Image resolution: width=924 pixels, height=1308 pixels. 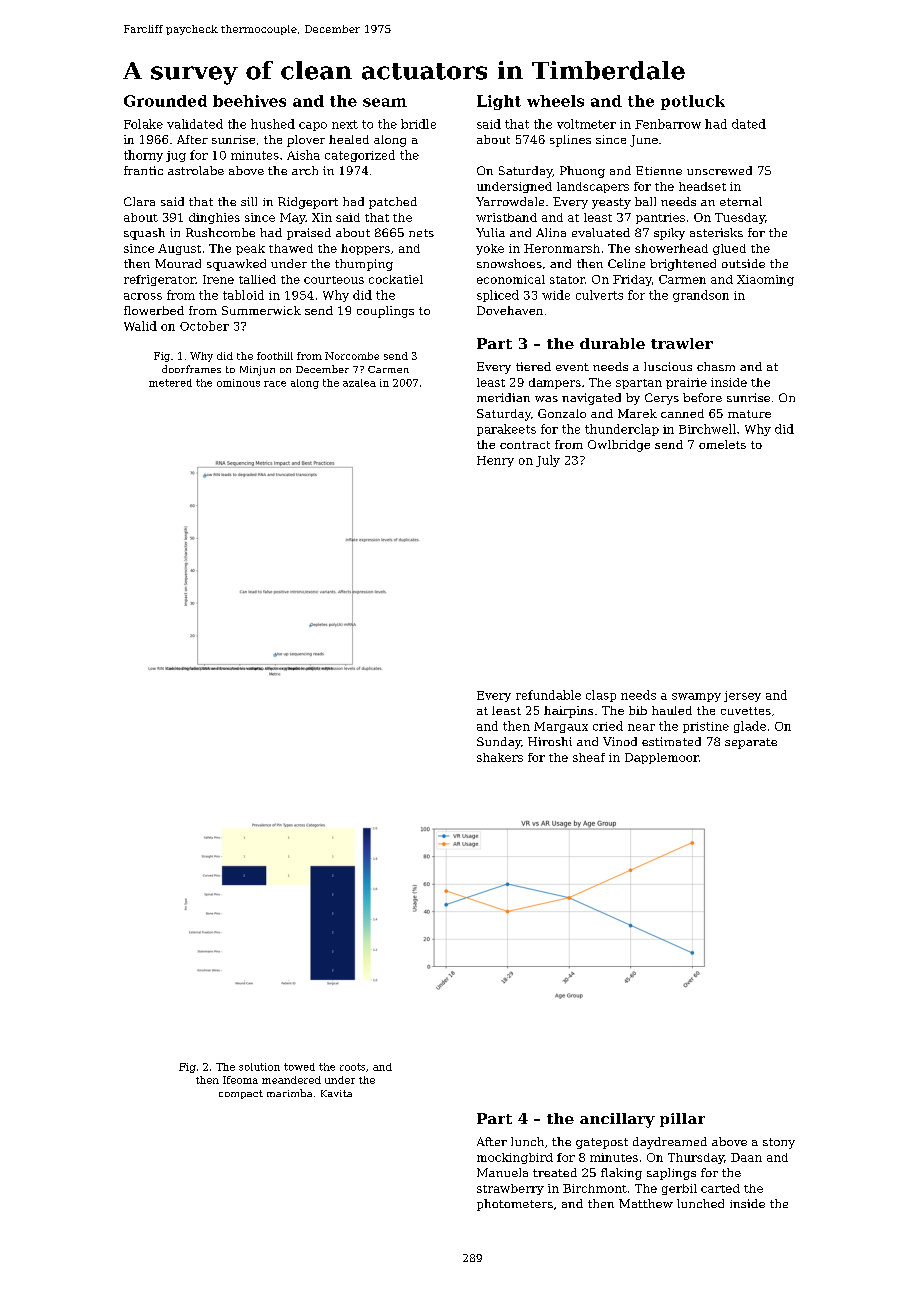 I want to click on Matthew, so click(x=646, y=1203).
